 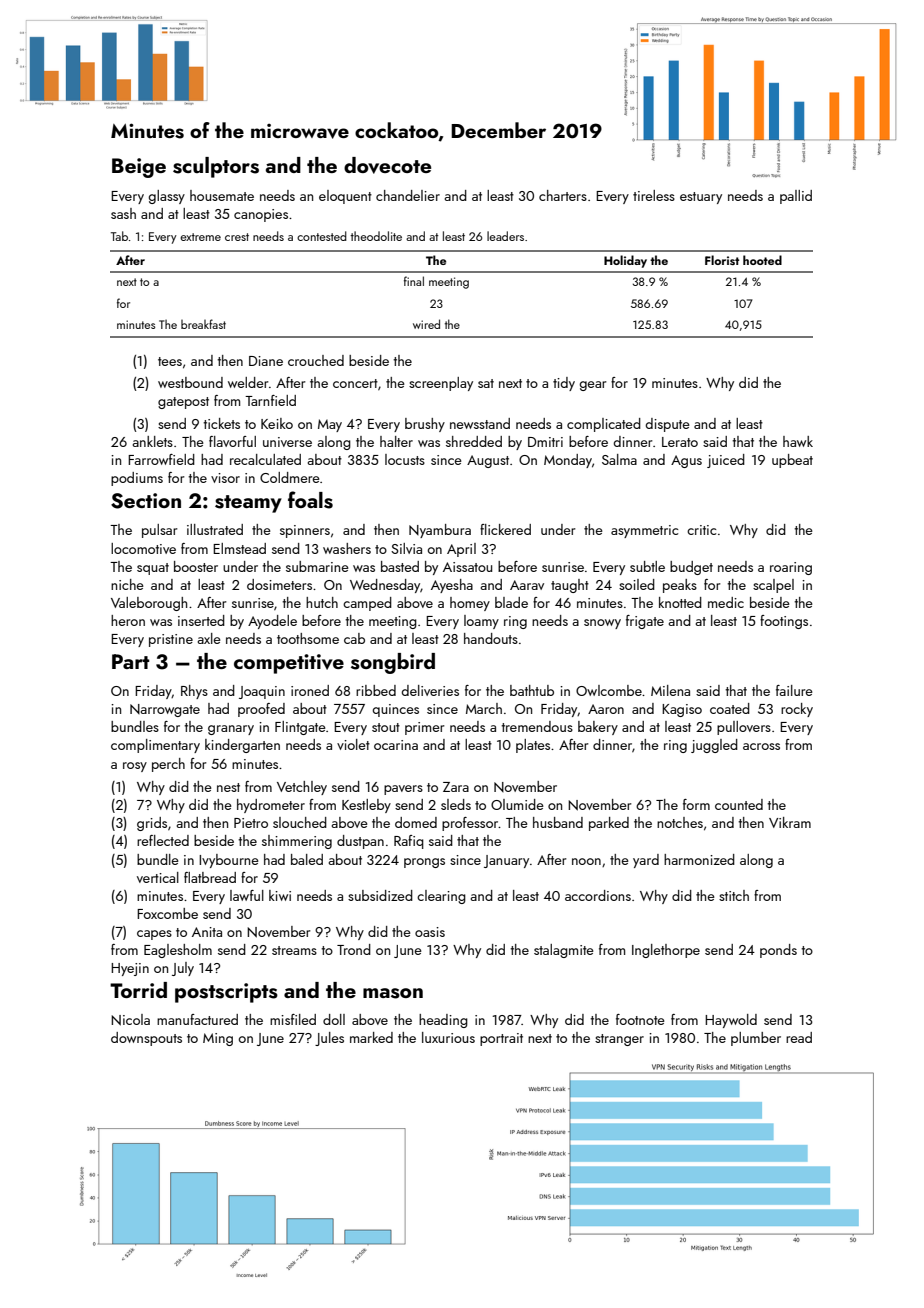 What do you see at coordinates (654, 195) in the page?
I see `tireless` at bounding box center [654, 195].
